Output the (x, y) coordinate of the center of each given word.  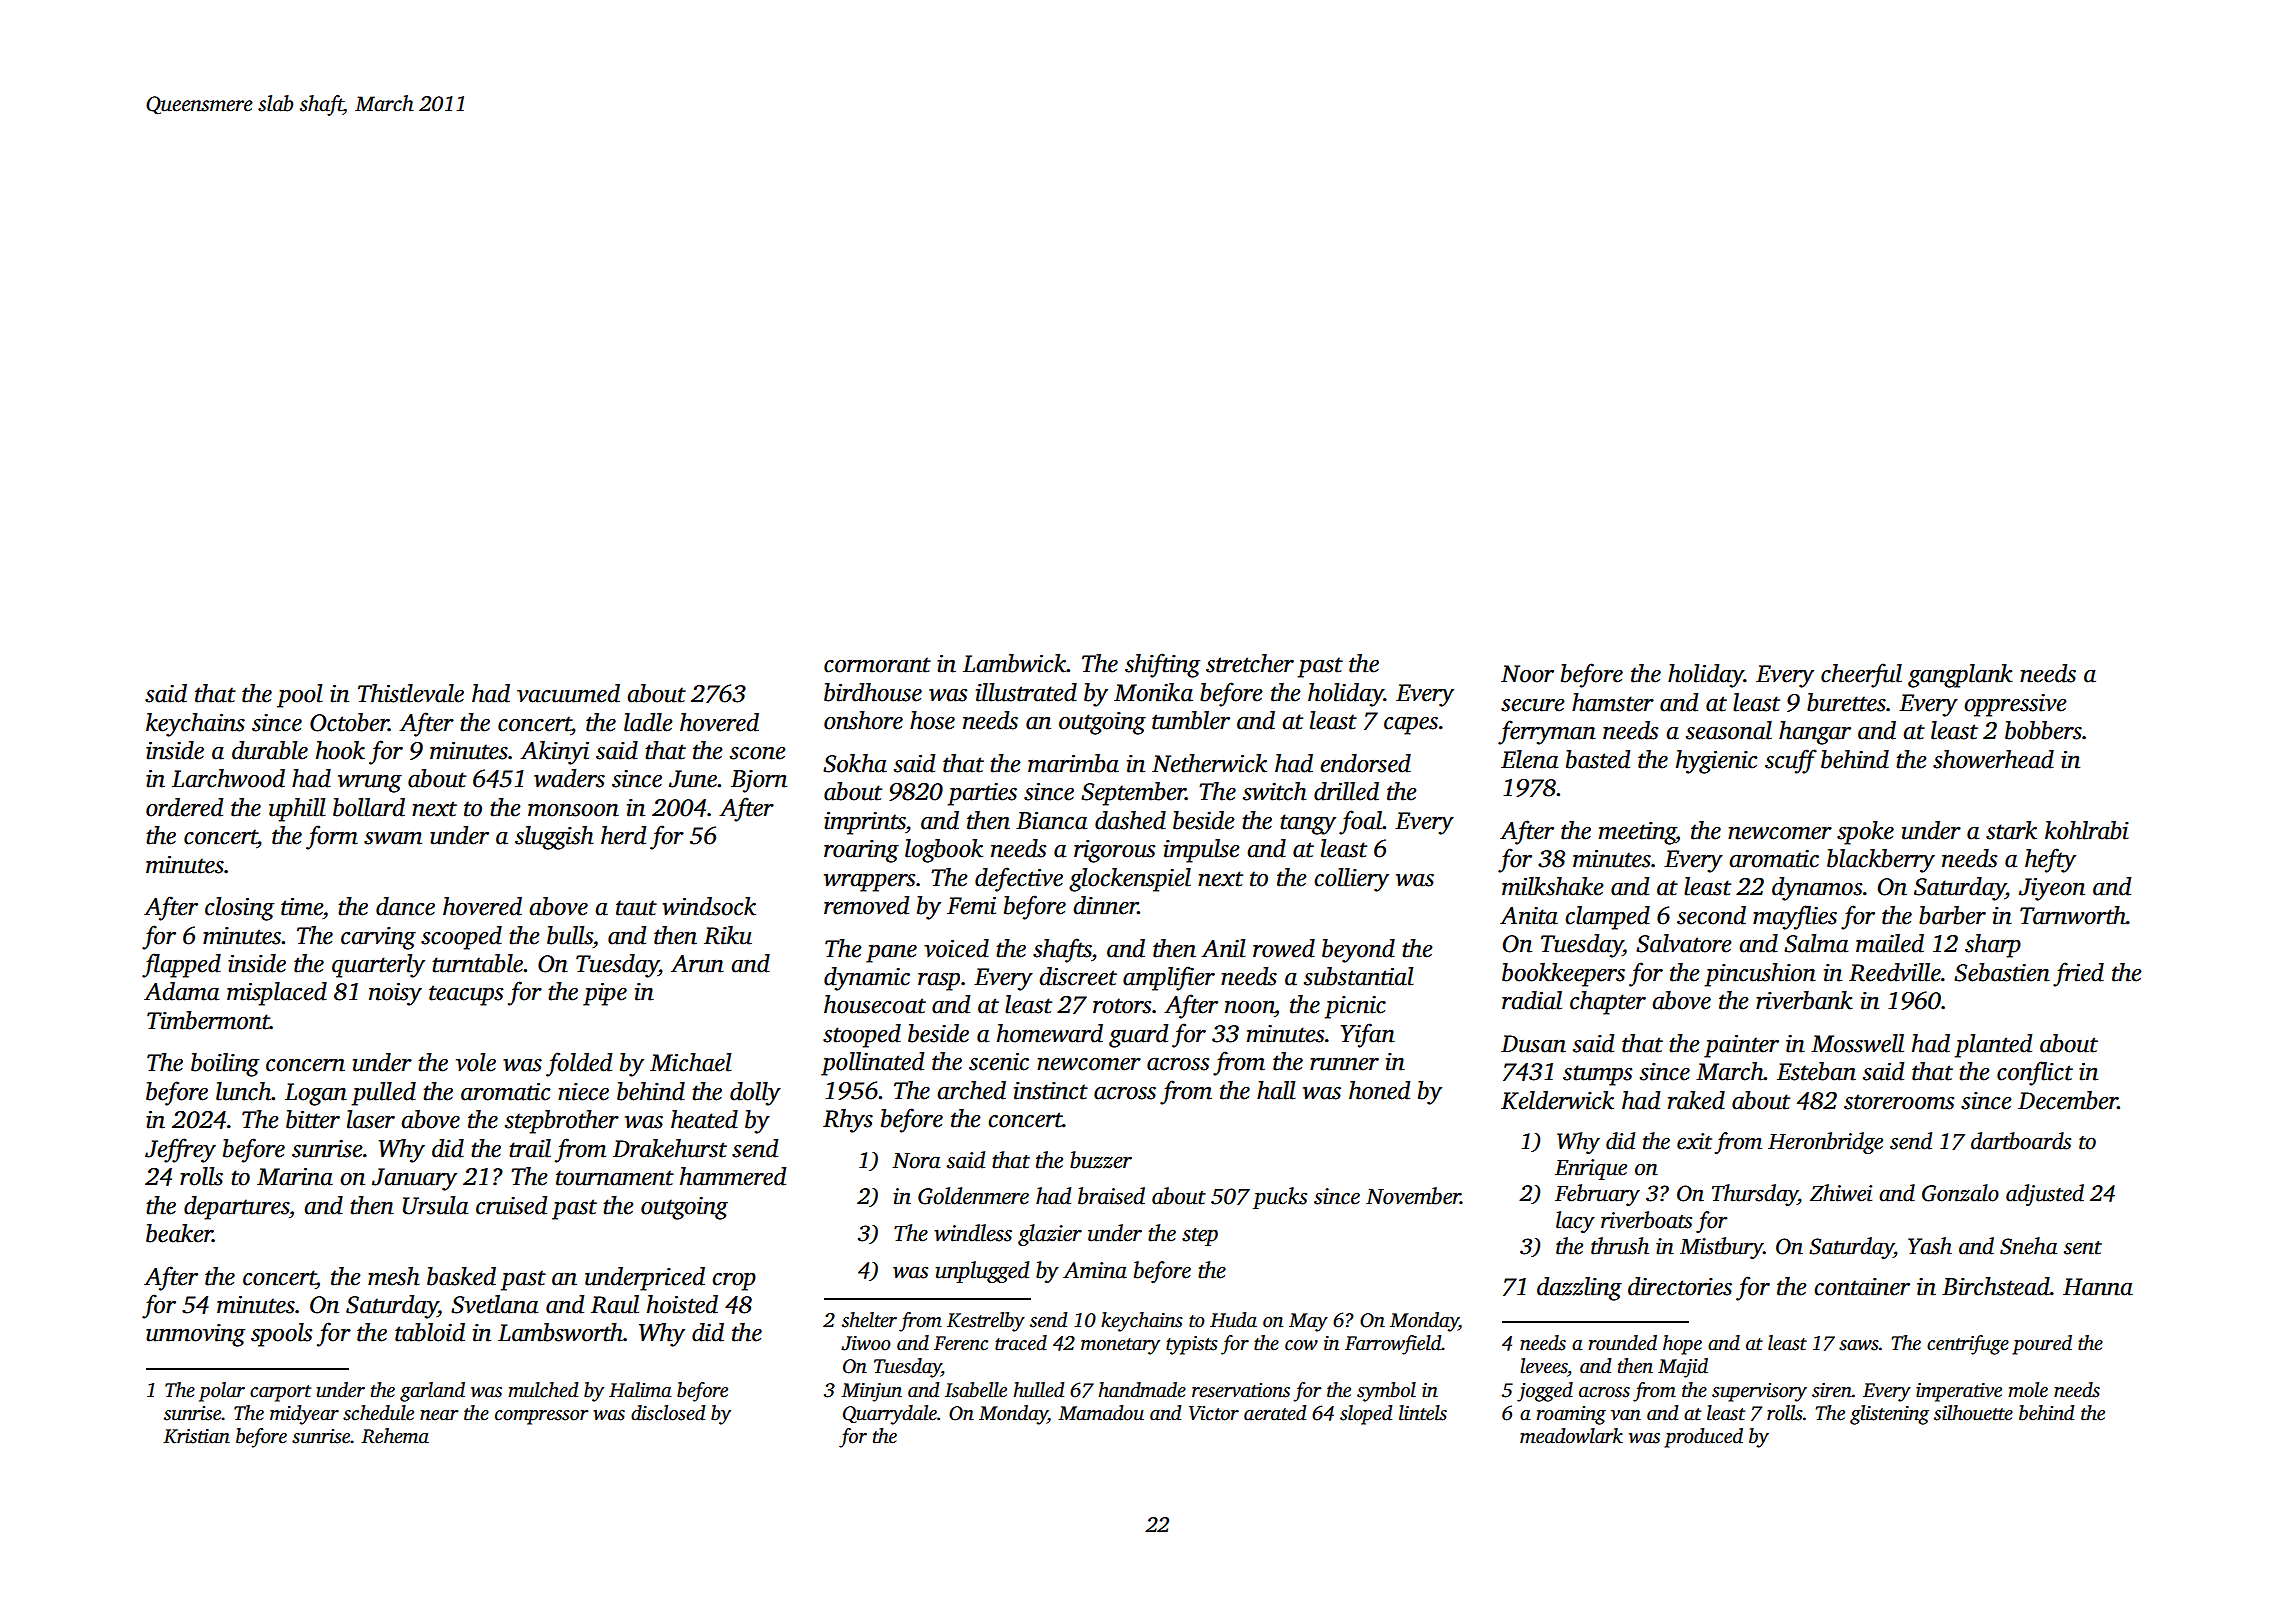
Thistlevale (411, 693)
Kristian (196, 1436)
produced (1703, 1438)
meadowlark (1571, 1436)
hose (932, 720)
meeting (1637, 833)
